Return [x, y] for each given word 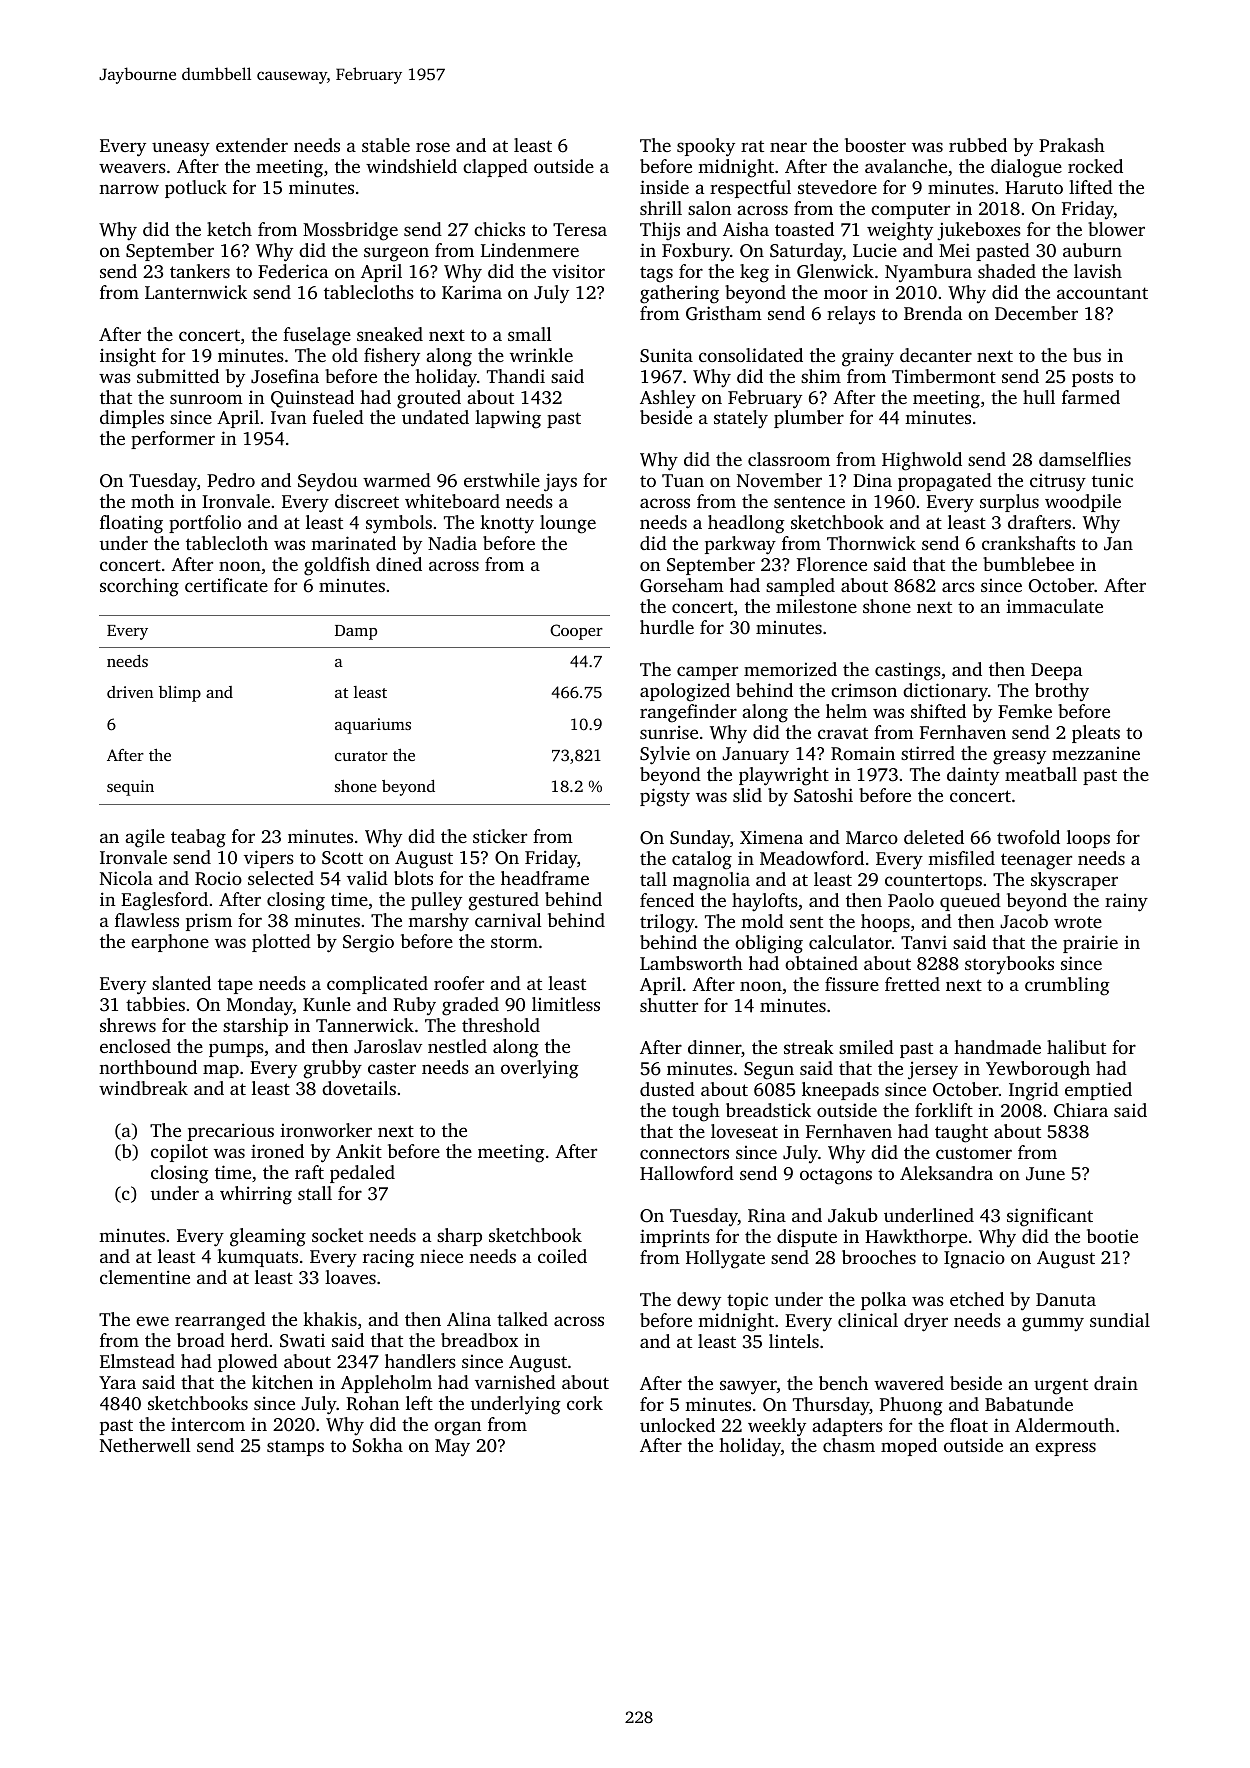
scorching [139, 587]
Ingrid [1034, 1091]
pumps [236, 1050]
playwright [784, 776]
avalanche [906, 166]
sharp [459, 1237]
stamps [295, 1448]
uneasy [181, 149]
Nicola [126, 878]
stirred [928, 753]
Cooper [576, 632]
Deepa [1056, 671]
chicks [499, 229]
